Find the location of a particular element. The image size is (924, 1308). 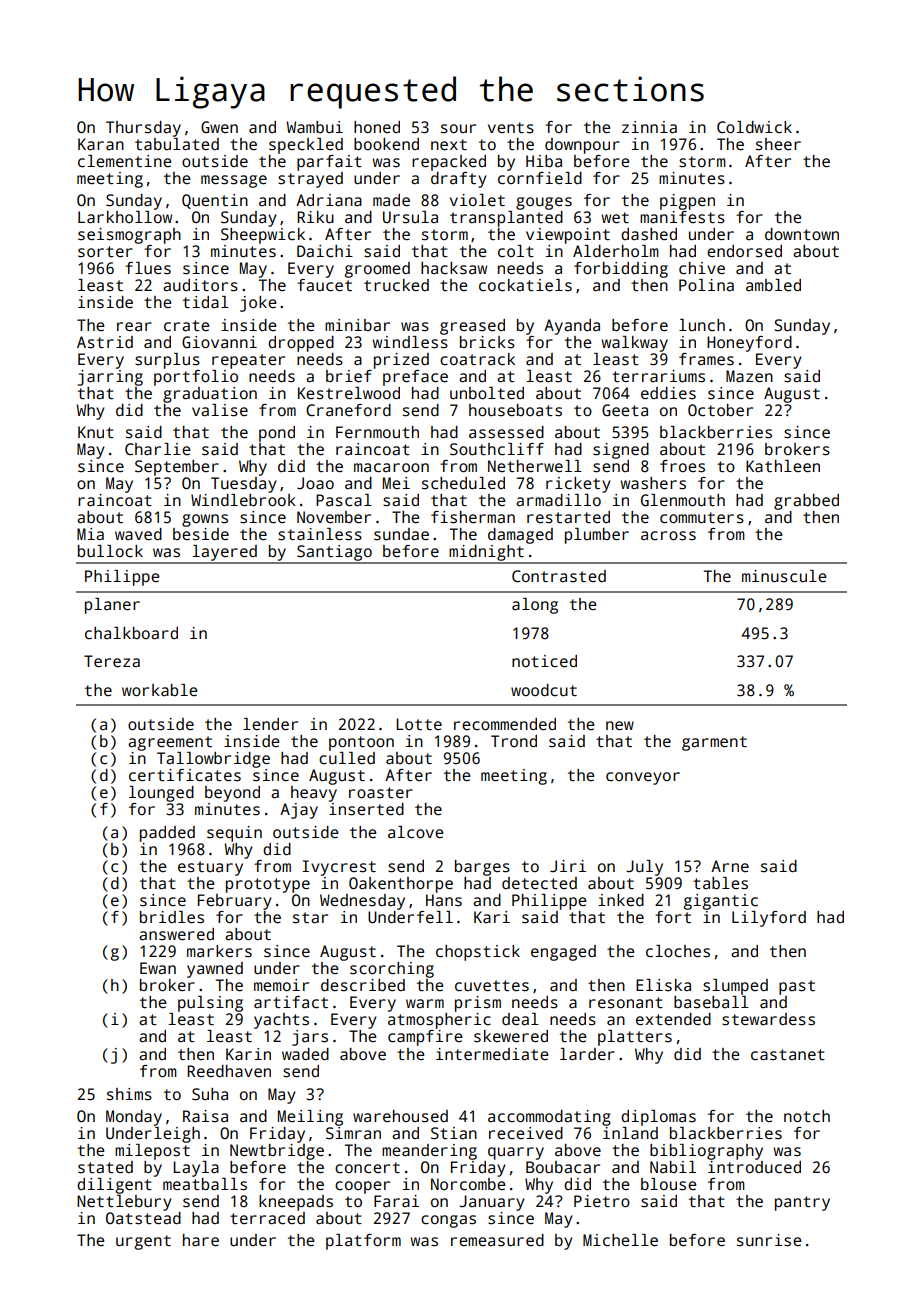

sour is located at coordinates (458, 129).
